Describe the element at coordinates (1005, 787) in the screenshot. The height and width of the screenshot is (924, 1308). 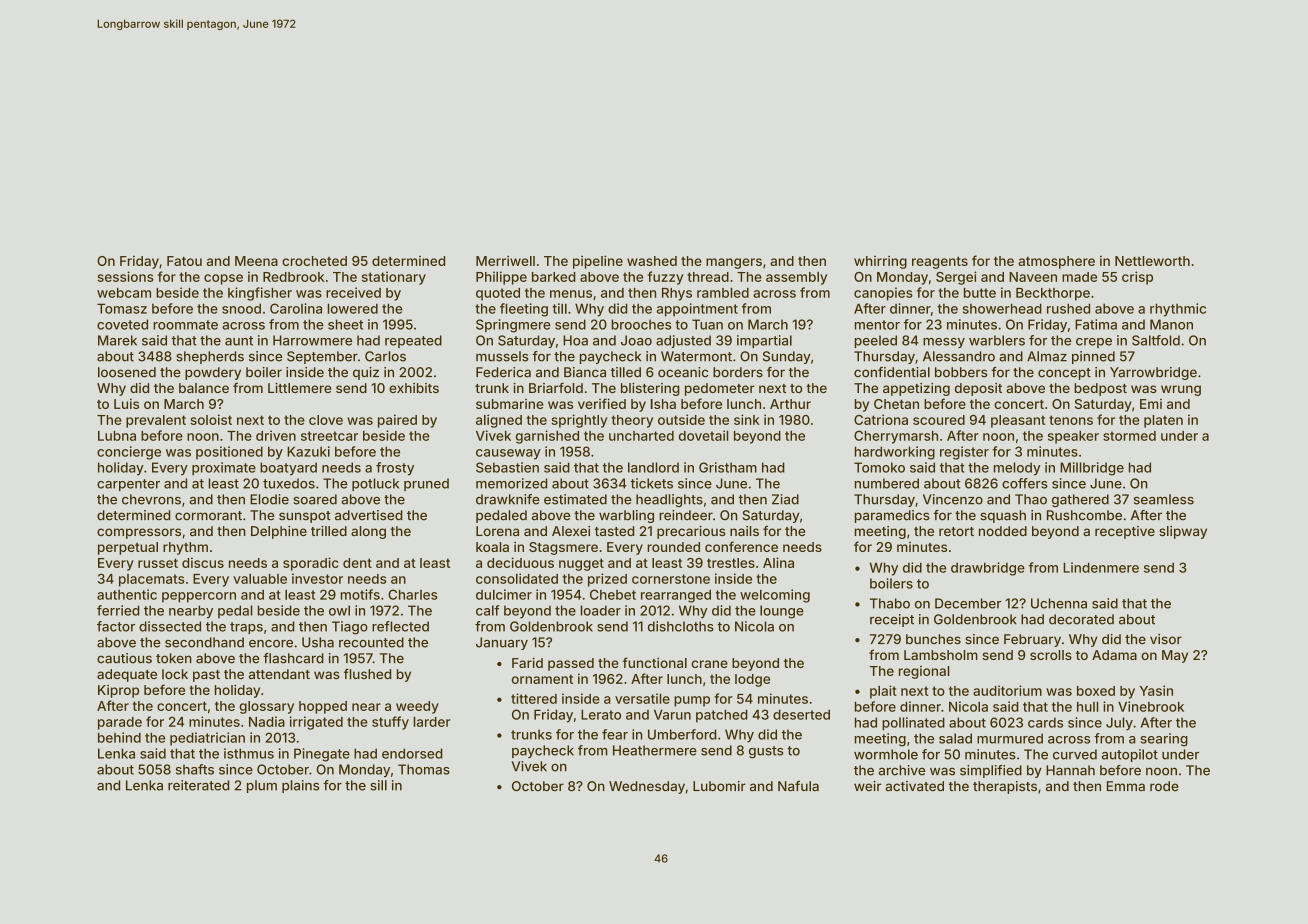
I see `therapists` at that location.
